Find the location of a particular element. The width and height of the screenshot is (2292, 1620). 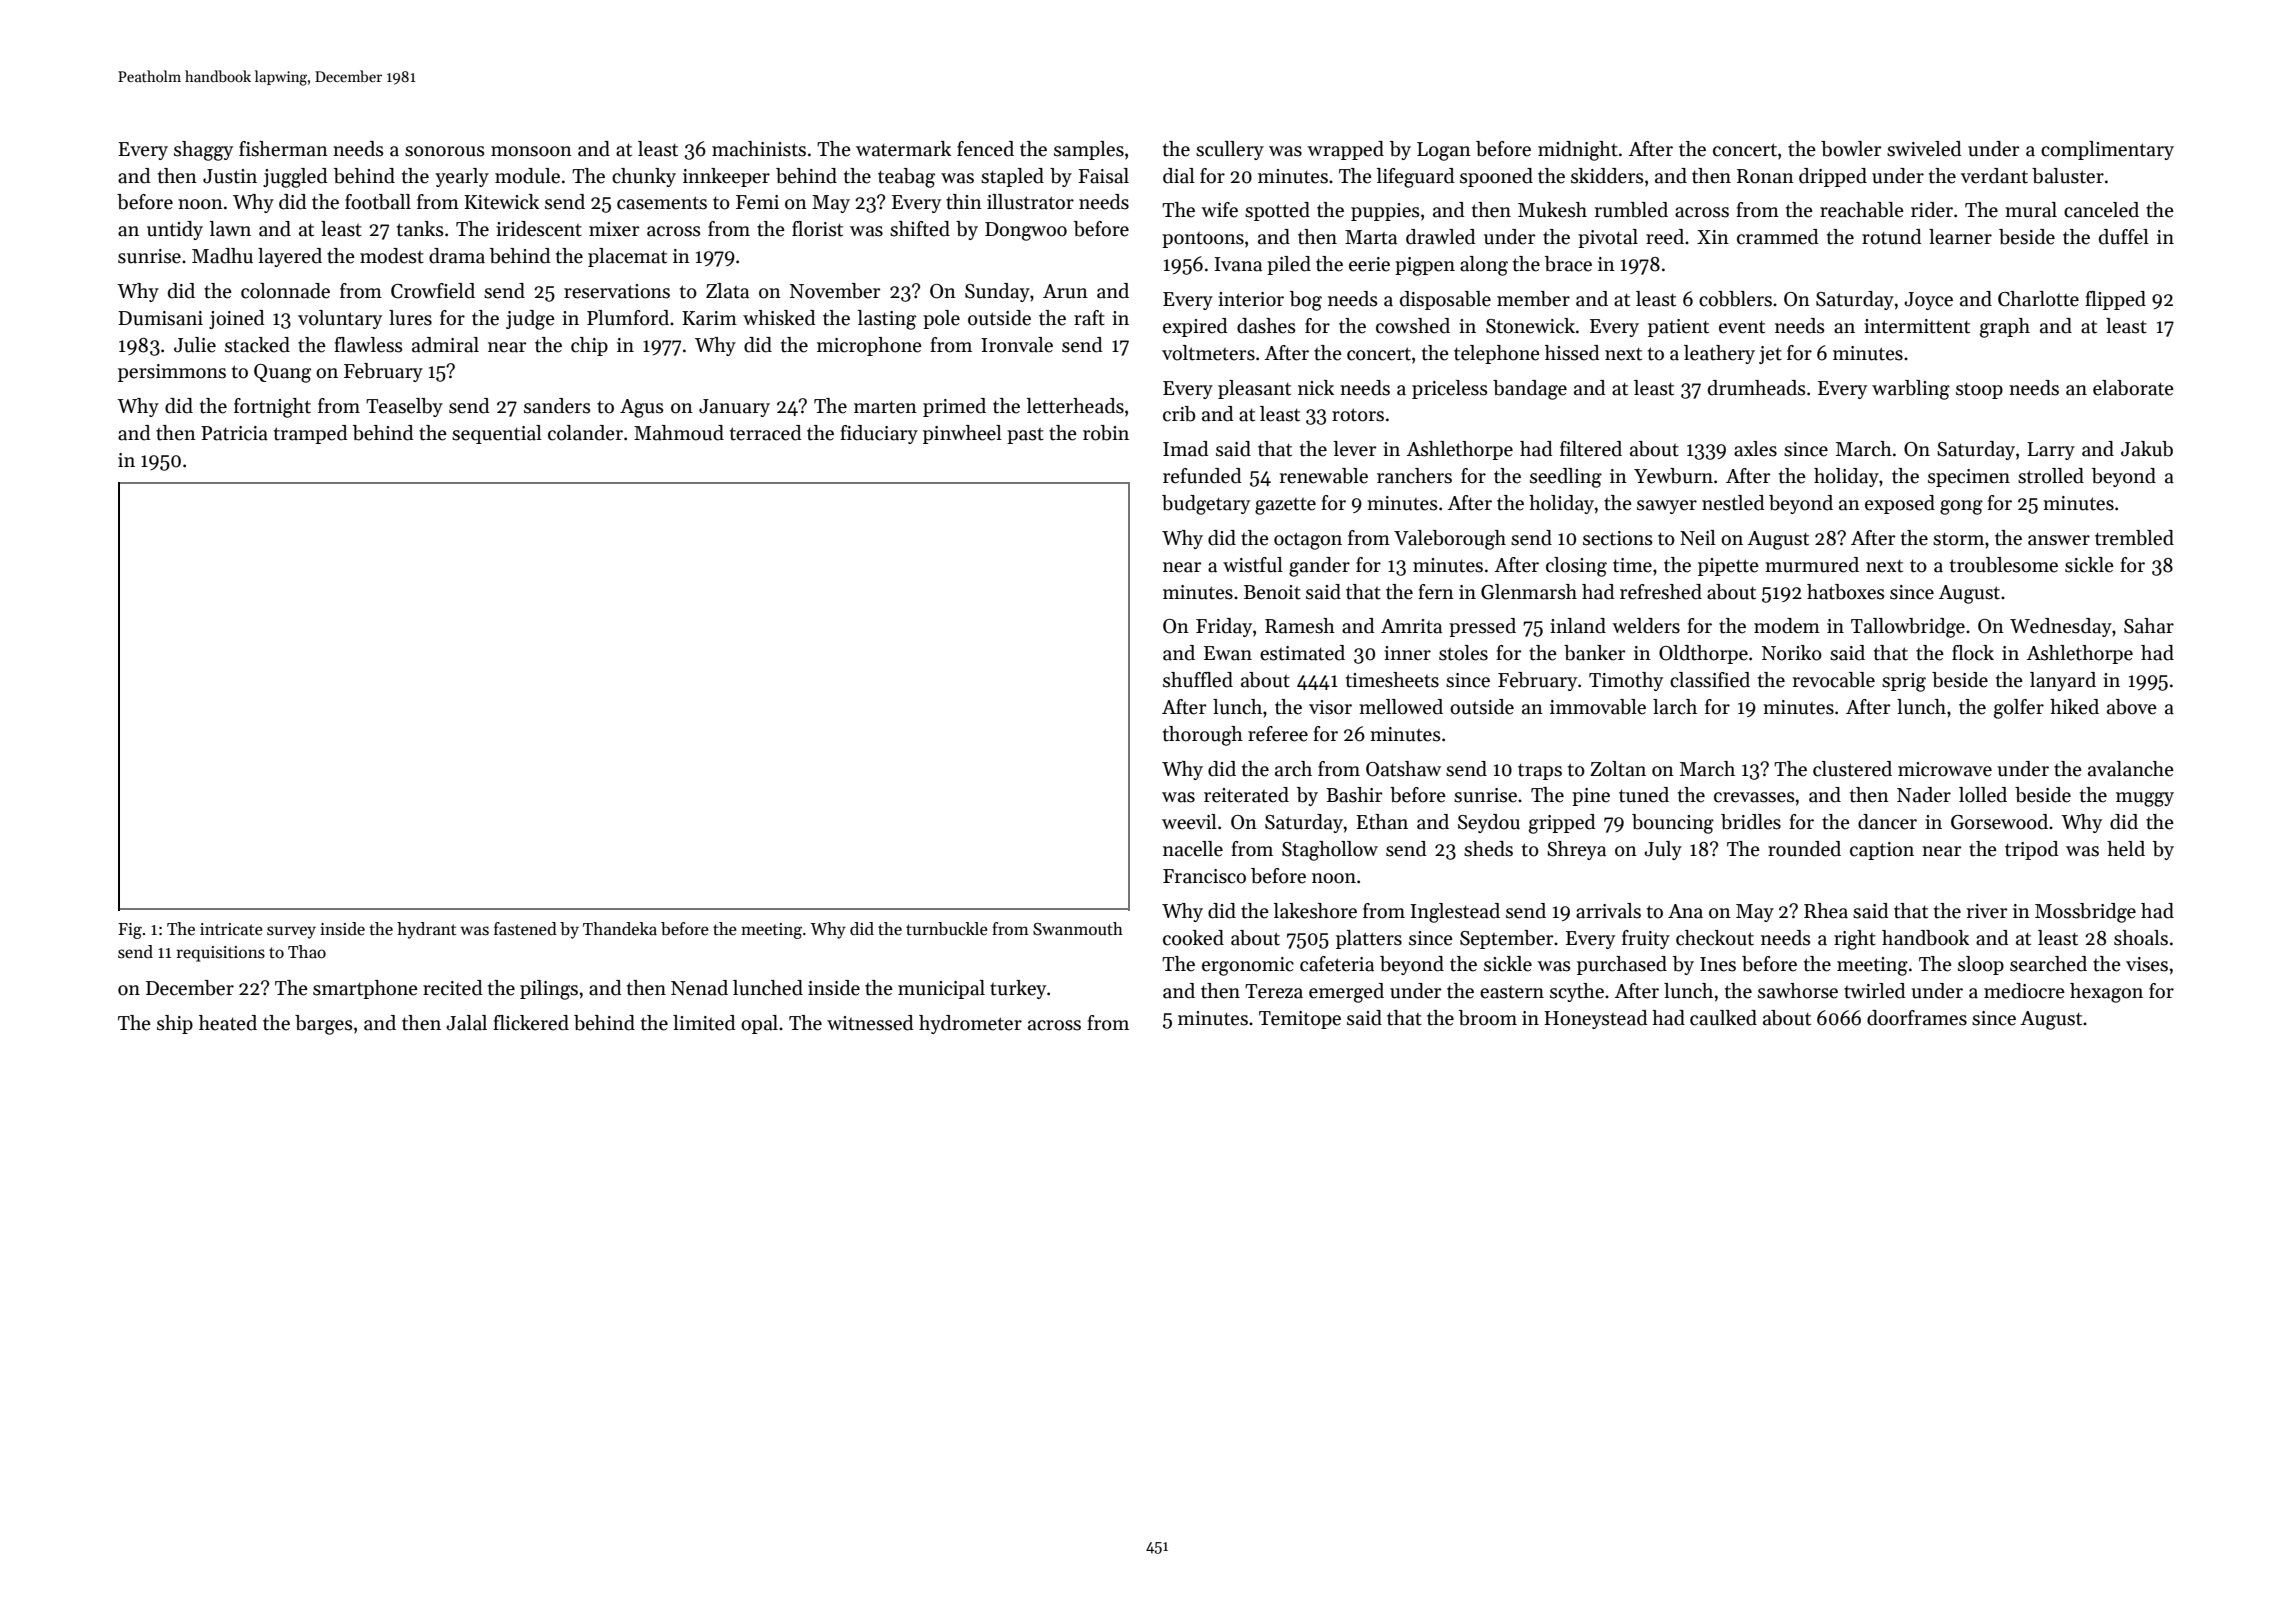

lures is located at coordinates (410, 318).
